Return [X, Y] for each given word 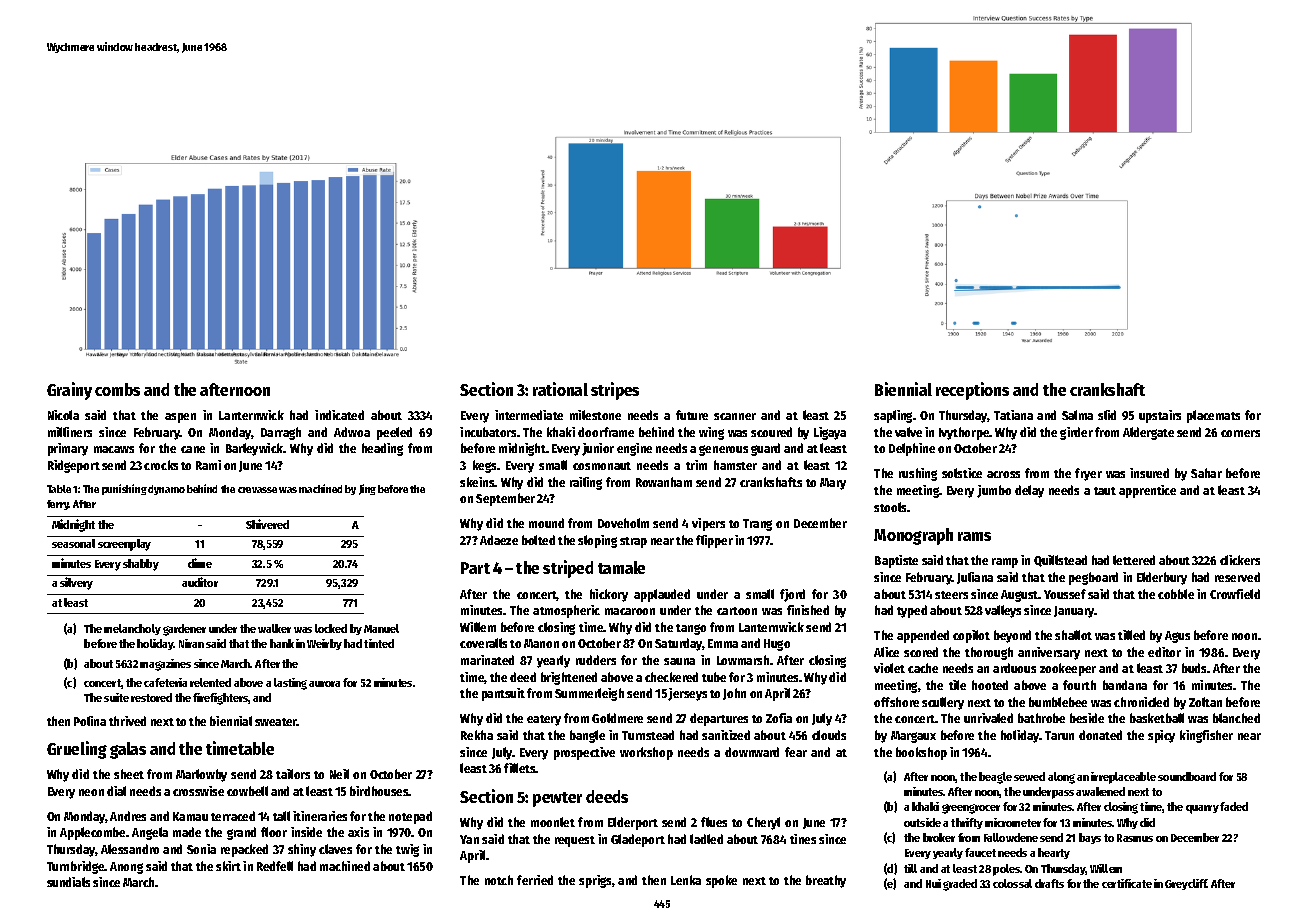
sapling [894, 416]
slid [1107, 415]
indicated [339, 415]
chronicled [1141, 702]
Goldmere [617, 718]
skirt [228, 866]
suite [116, 697]
